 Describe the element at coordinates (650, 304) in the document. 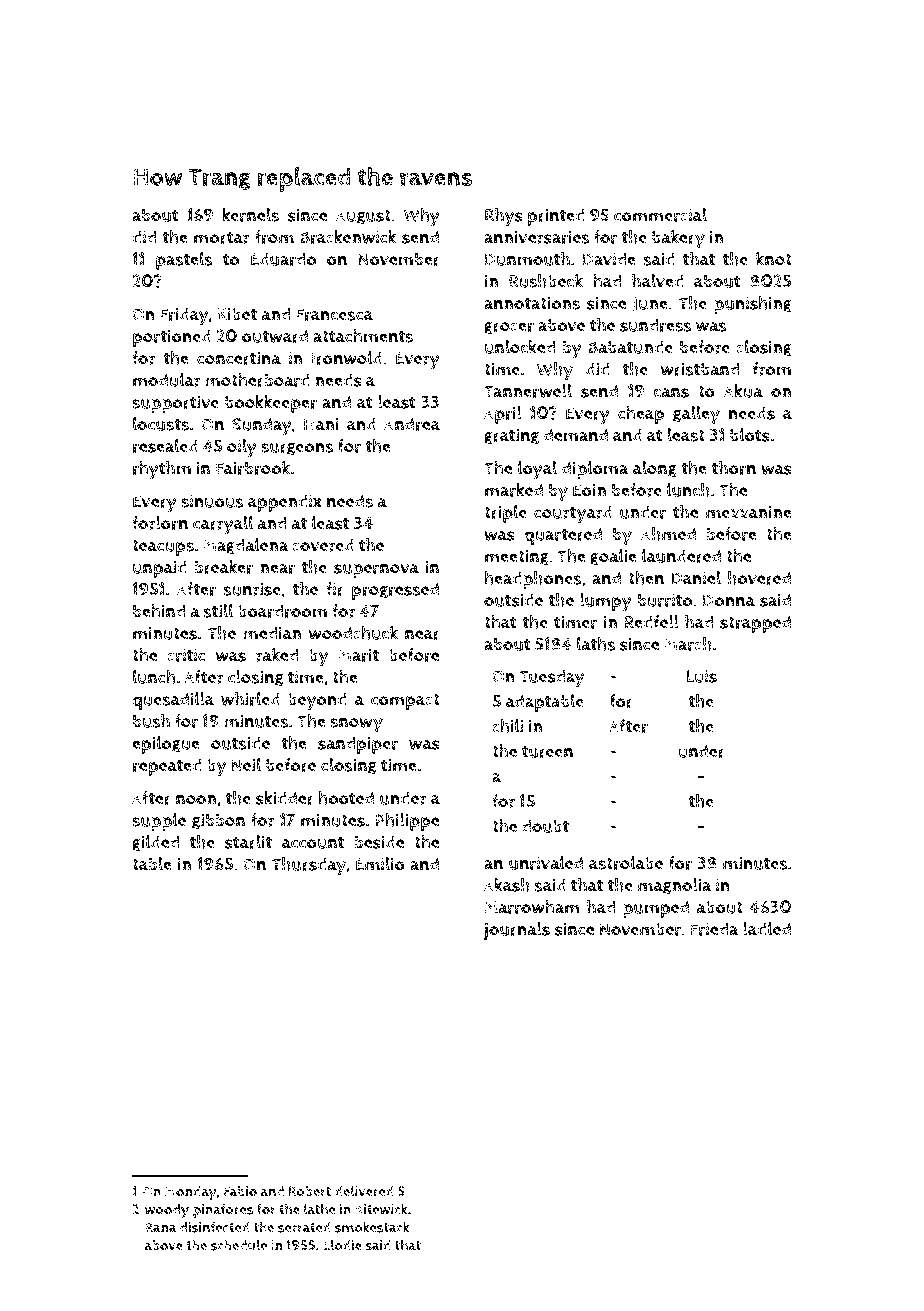

I see `June` at that location.
